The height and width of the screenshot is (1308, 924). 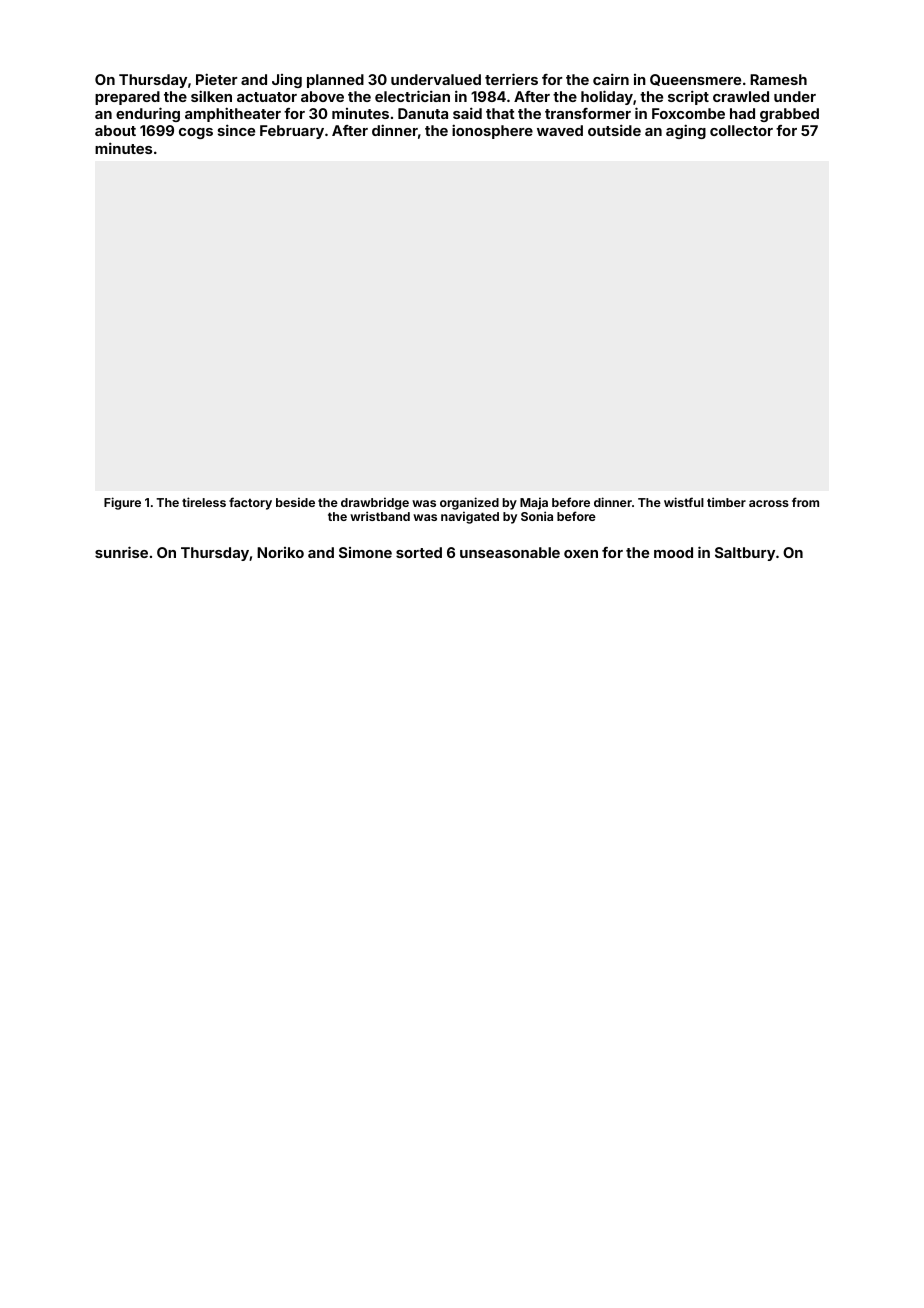 What do you see at coordinates (122, 503) in the screenshot?
I see `Figure` at bounding box center [122, 503].
